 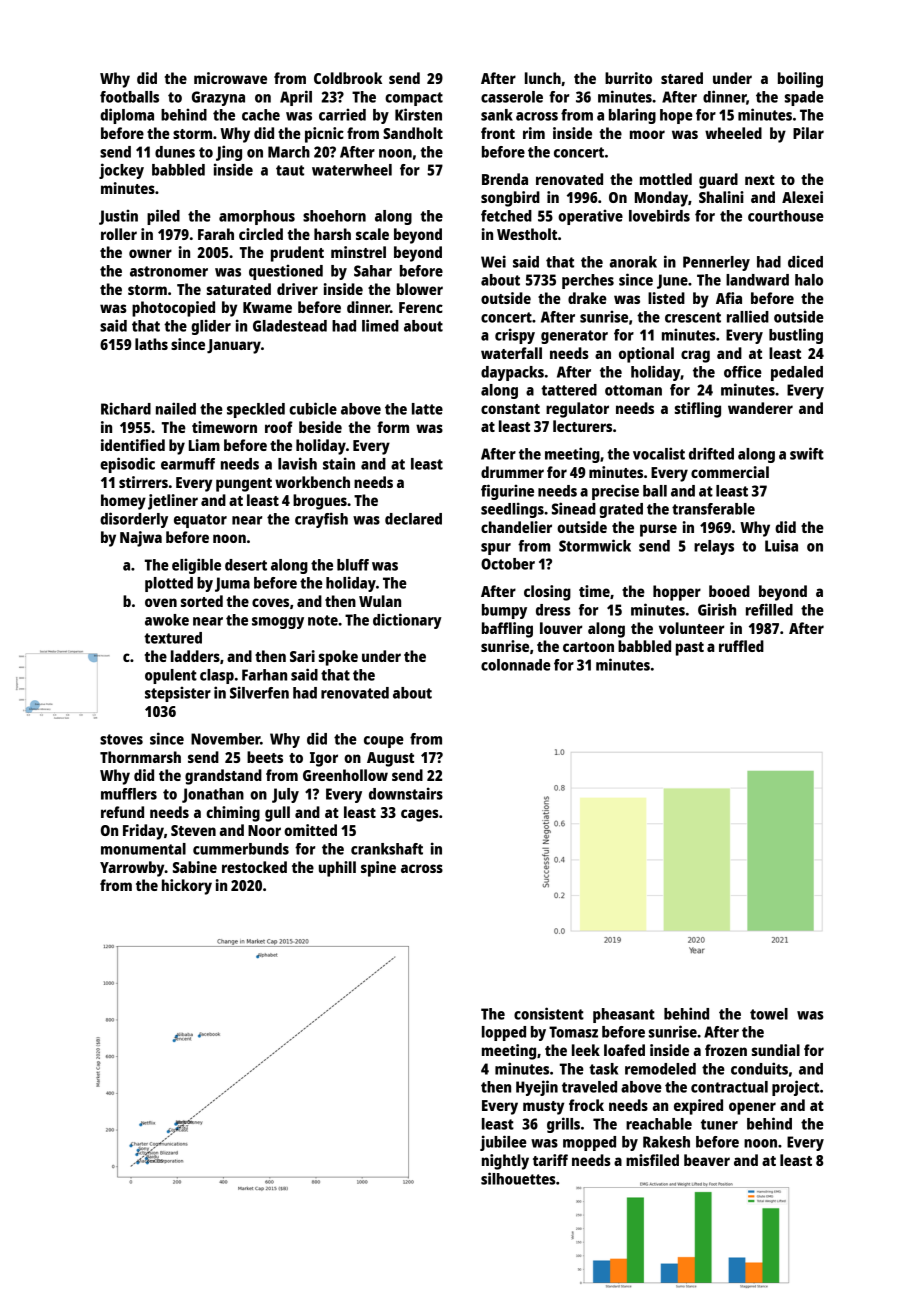 I want to click on pheasant, so click(x=624, y=1015).
